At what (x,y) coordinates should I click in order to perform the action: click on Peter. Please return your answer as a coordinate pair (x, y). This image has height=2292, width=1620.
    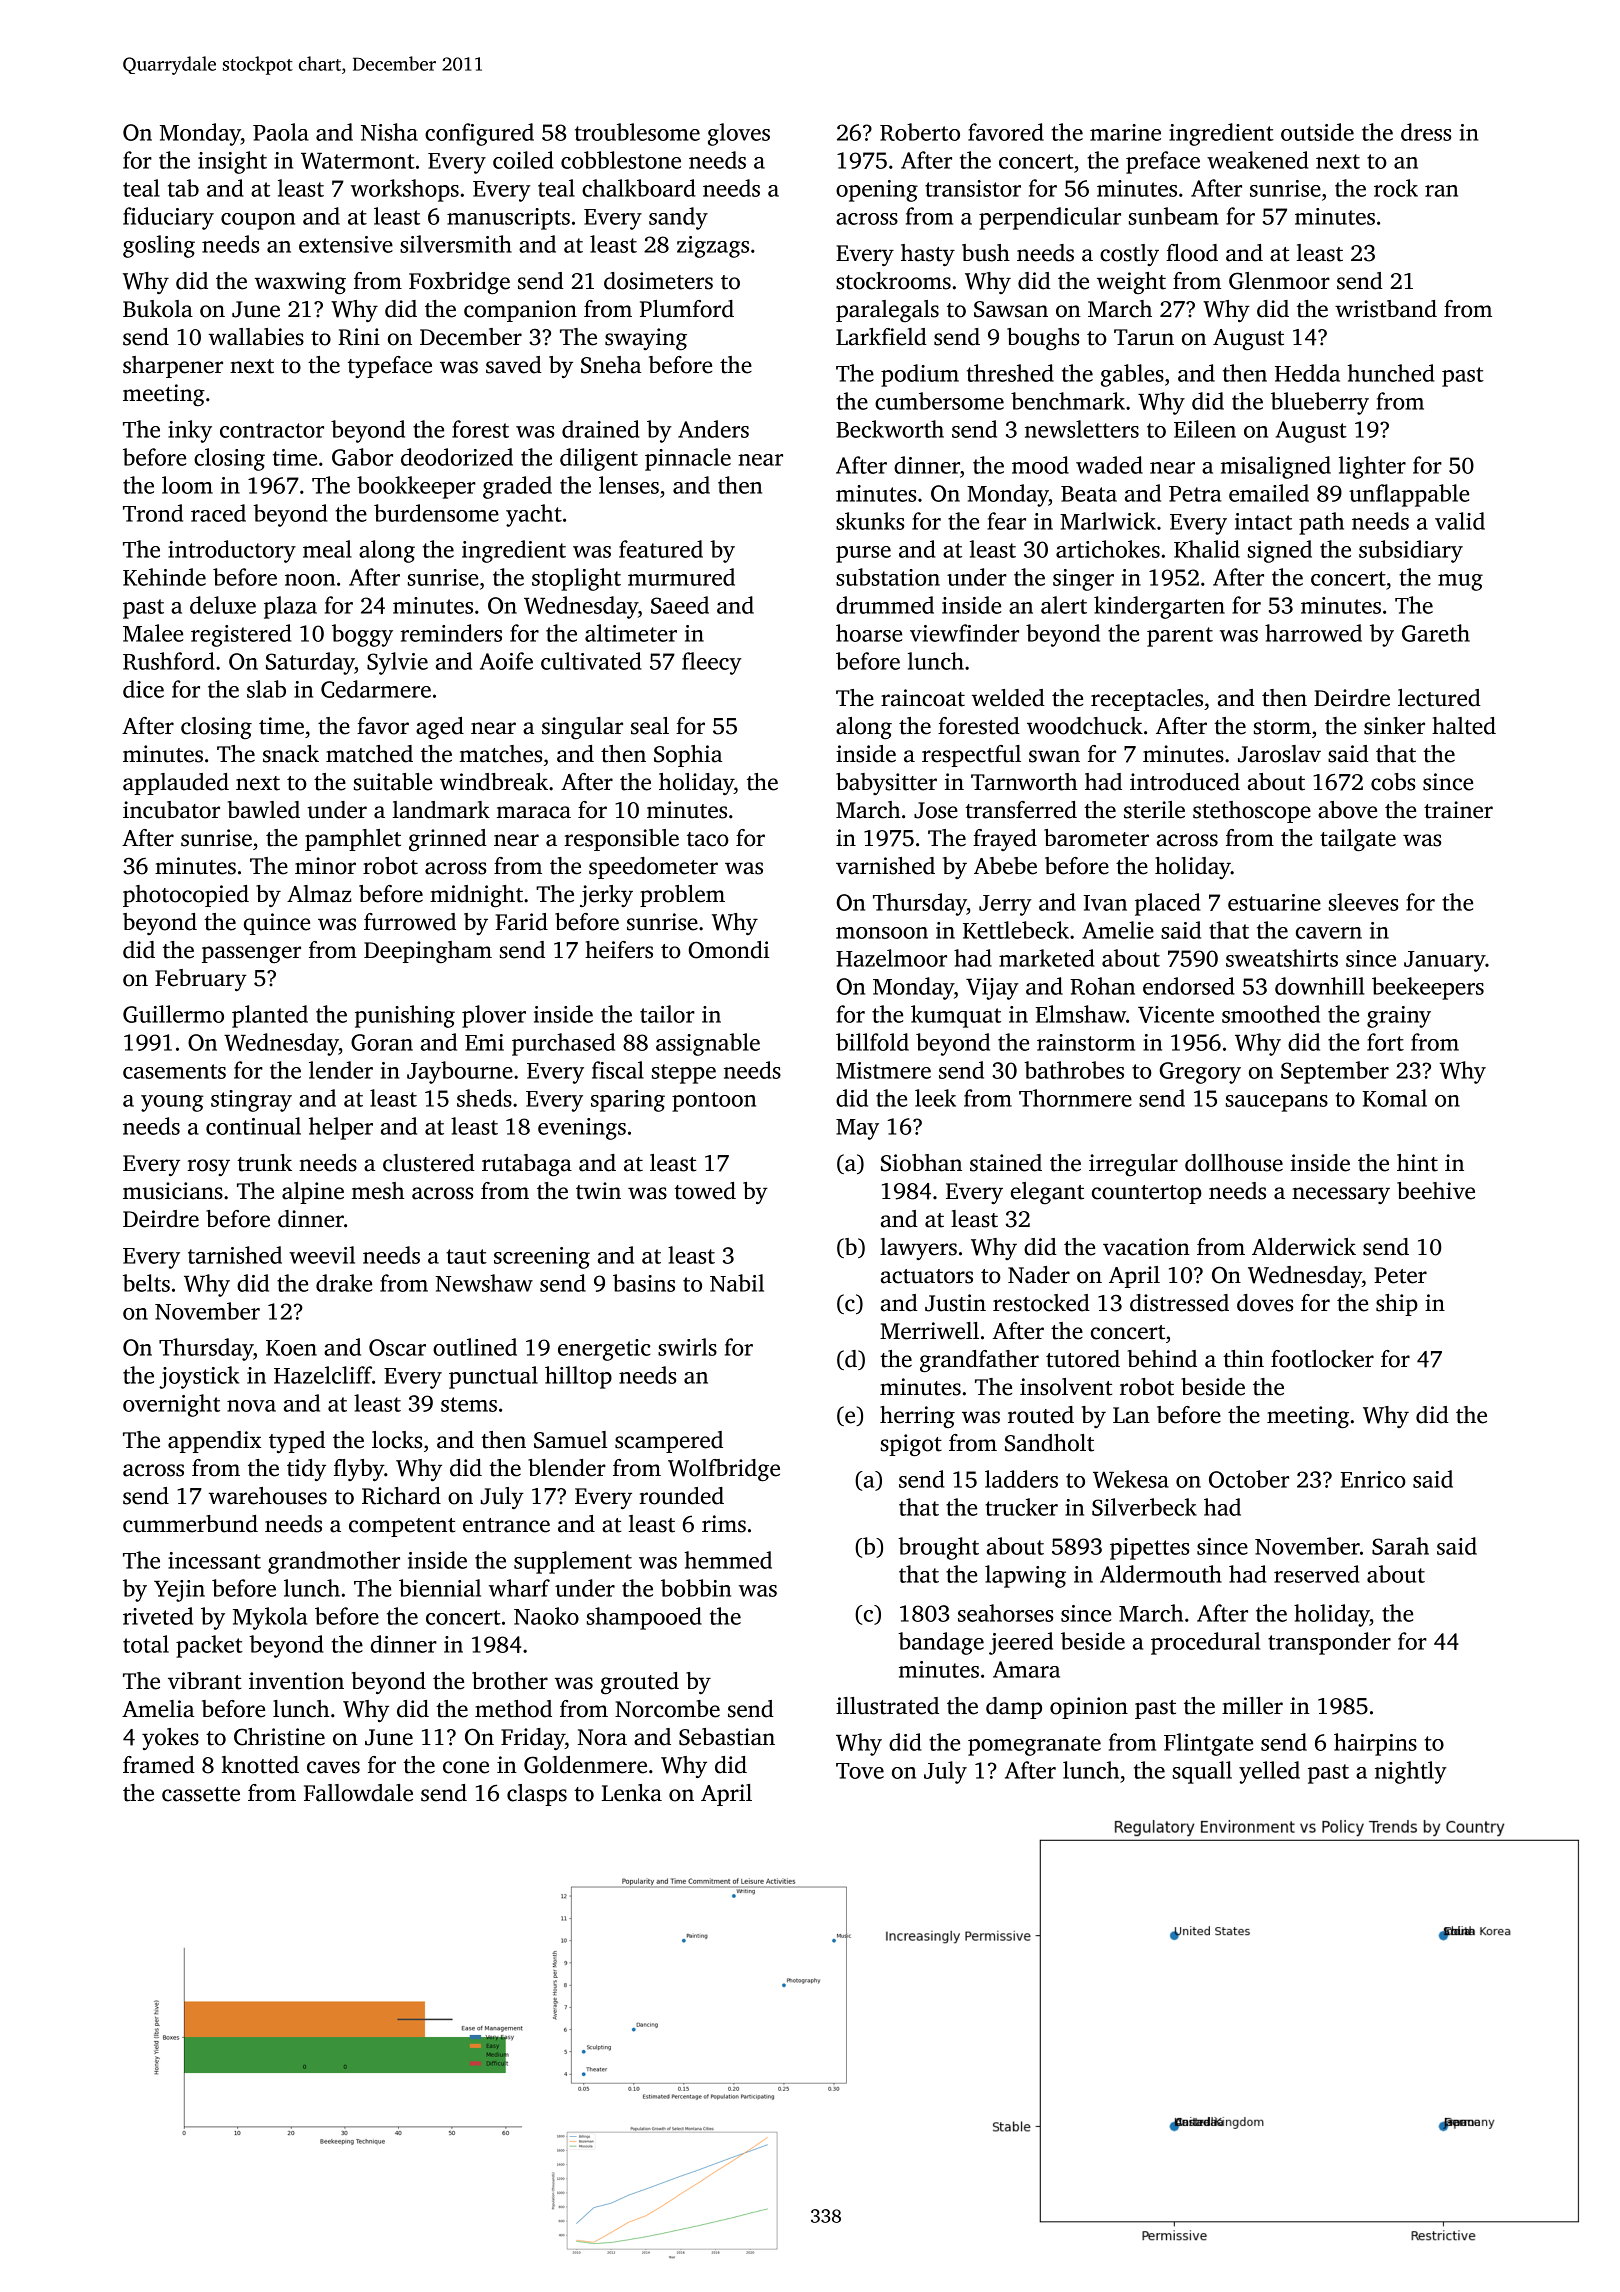
    Looking at the image, I should click on (1400, 1275).
